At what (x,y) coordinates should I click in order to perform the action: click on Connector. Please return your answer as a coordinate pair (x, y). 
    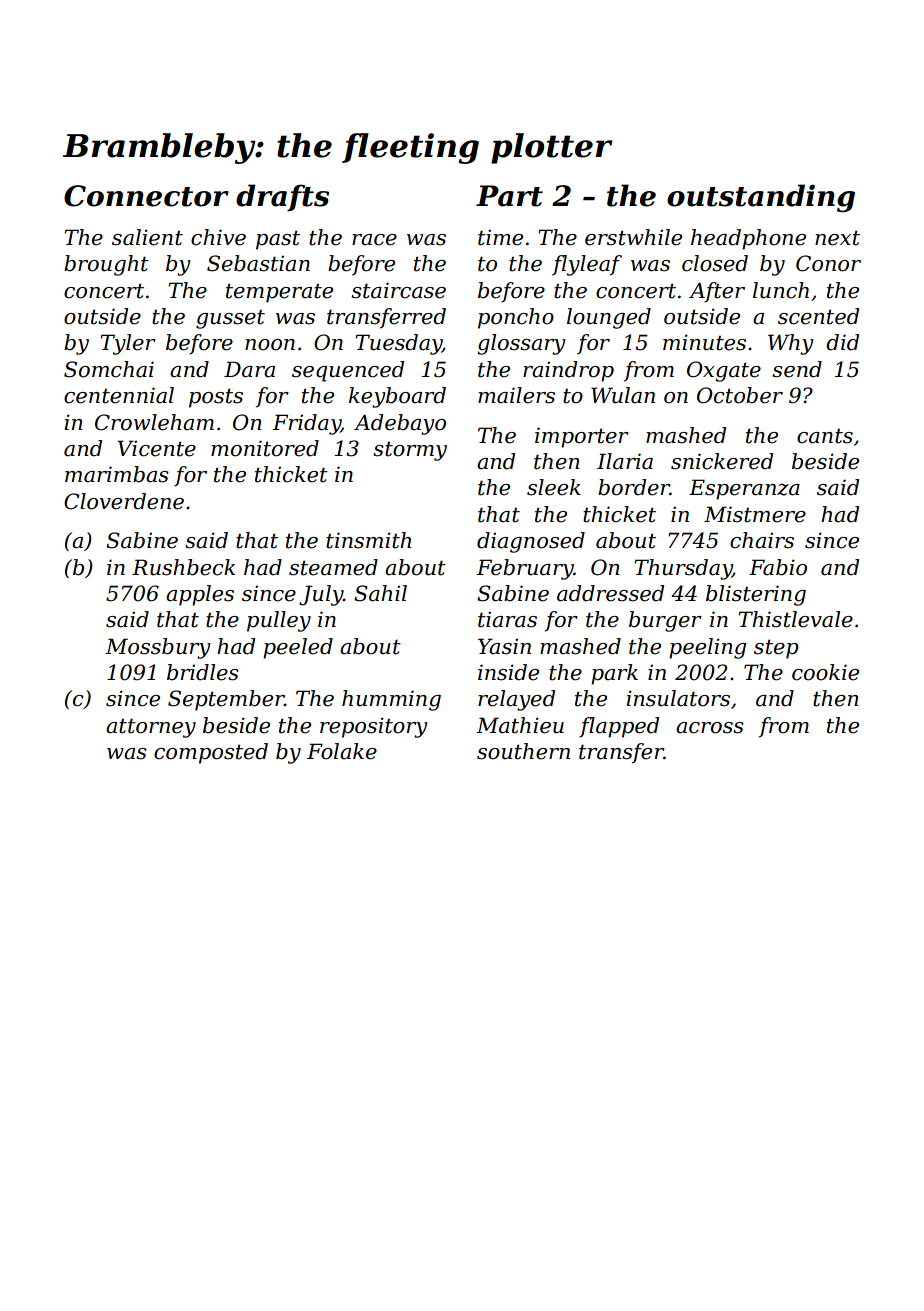
    Looking at the image, I should click on (146, 196).
